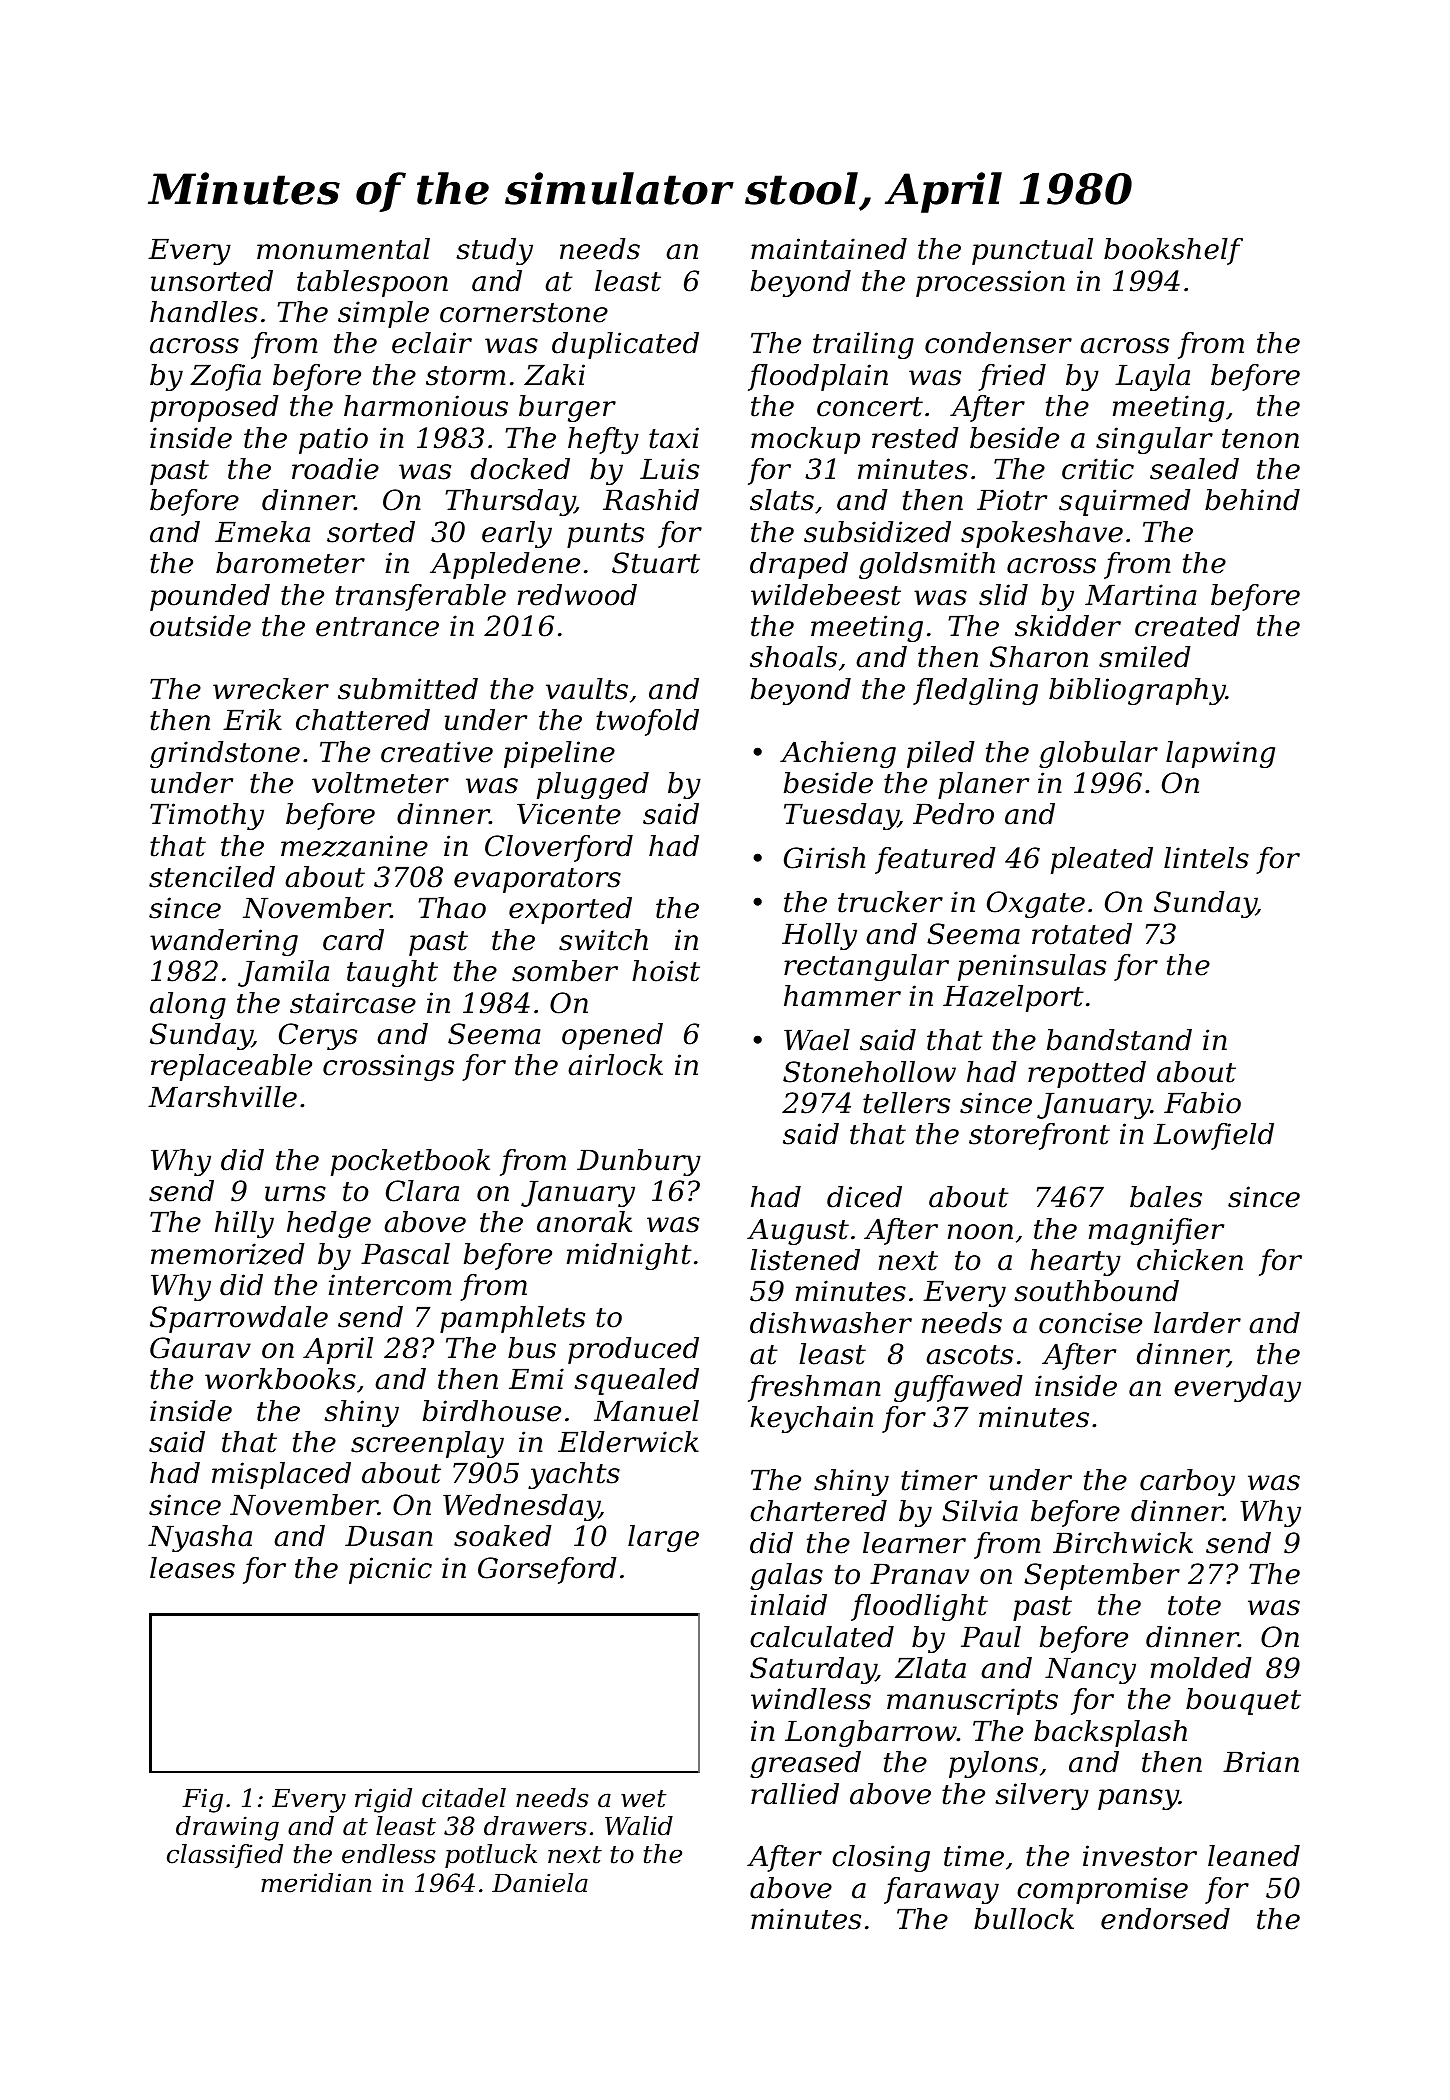 This screenshot has height=2100, width=1450. I want to click on duplicated, so click(625, 345).
